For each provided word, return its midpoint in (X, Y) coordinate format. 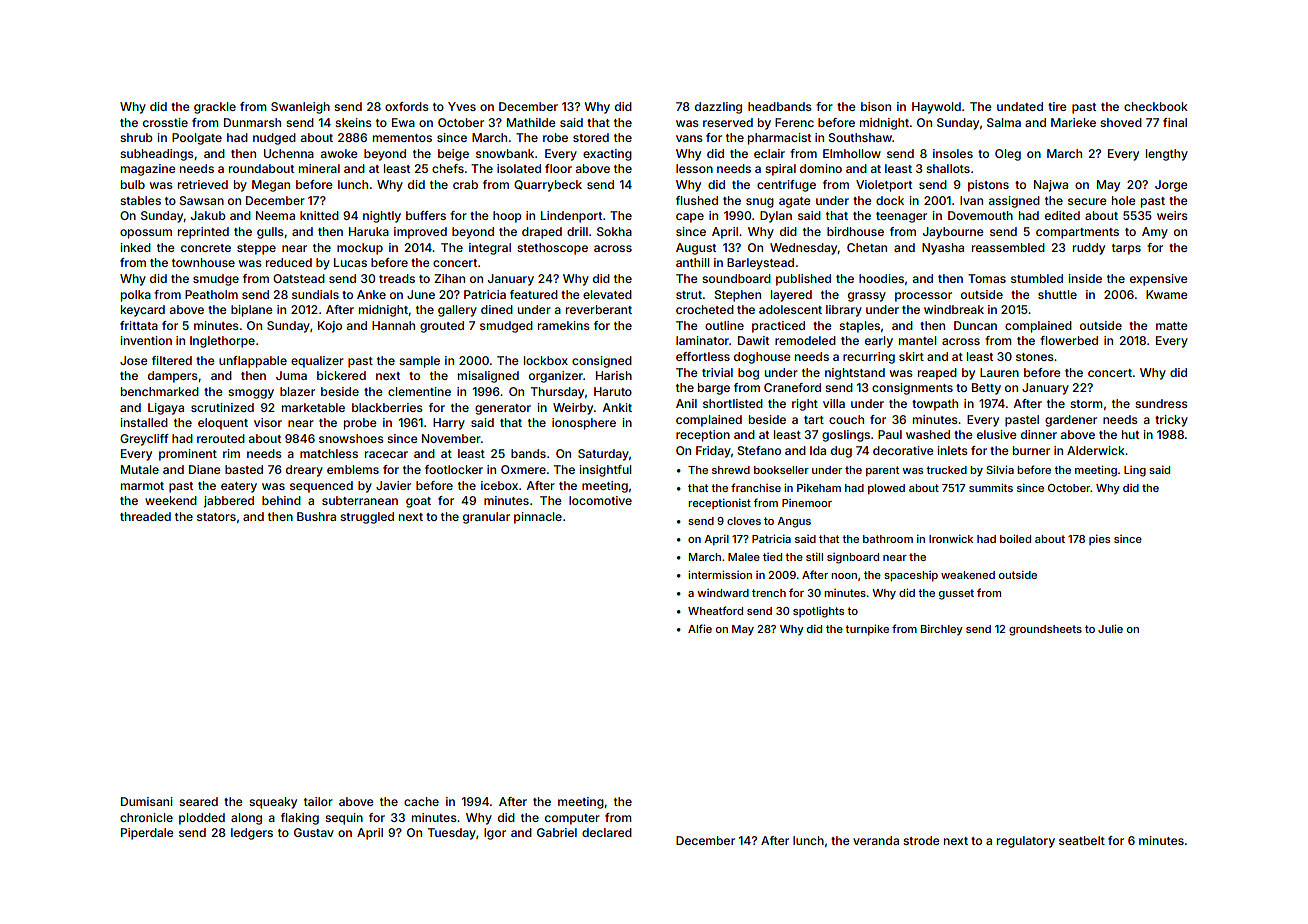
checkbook (1156, 106)
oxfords (407, 106)
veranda (876, 840)
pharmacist (779, 139)
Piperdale (147, 834)
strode (921, 840)
